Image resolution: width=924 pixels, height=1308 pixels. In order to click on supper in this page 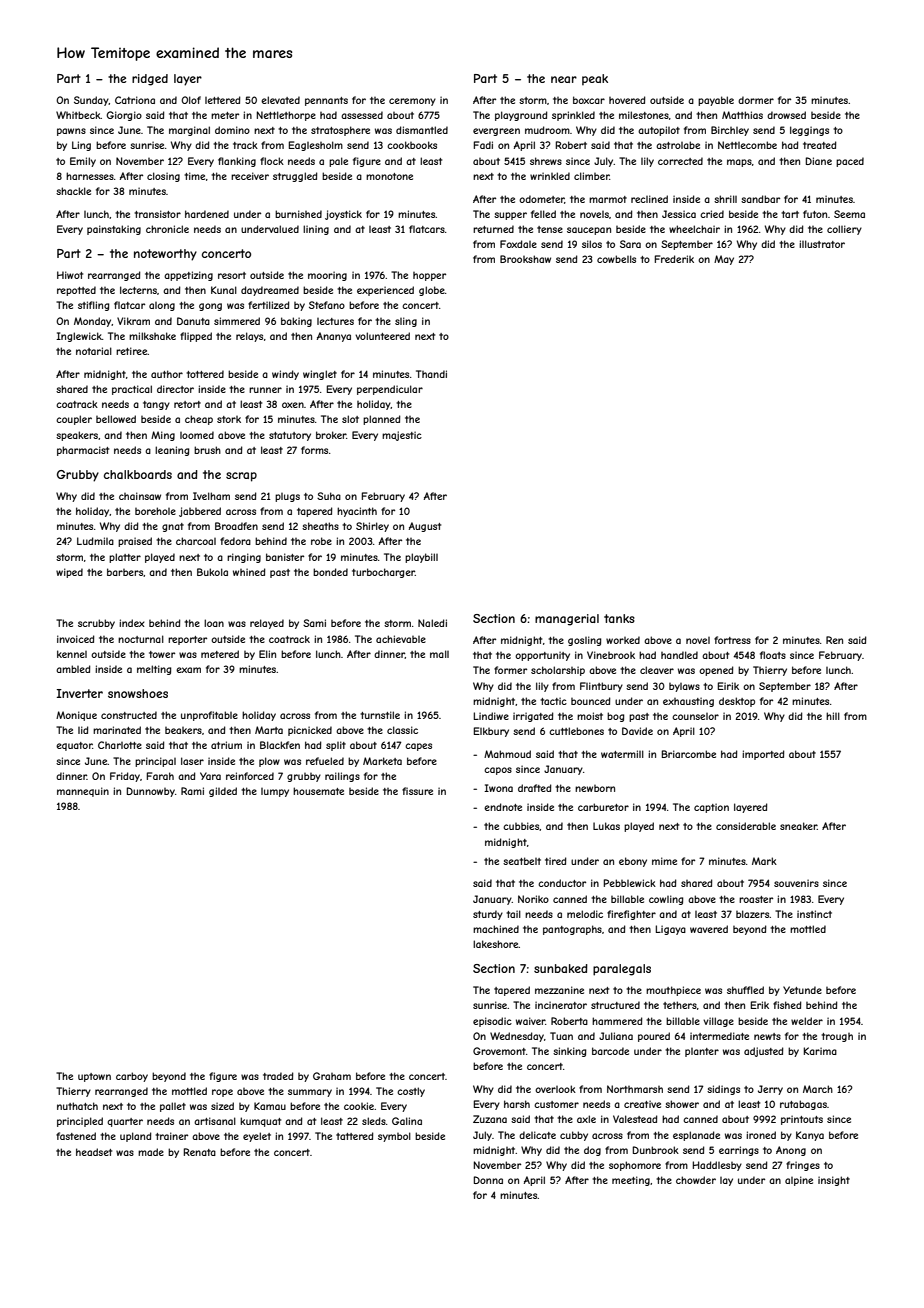, I will do `click(510, 216)`.
